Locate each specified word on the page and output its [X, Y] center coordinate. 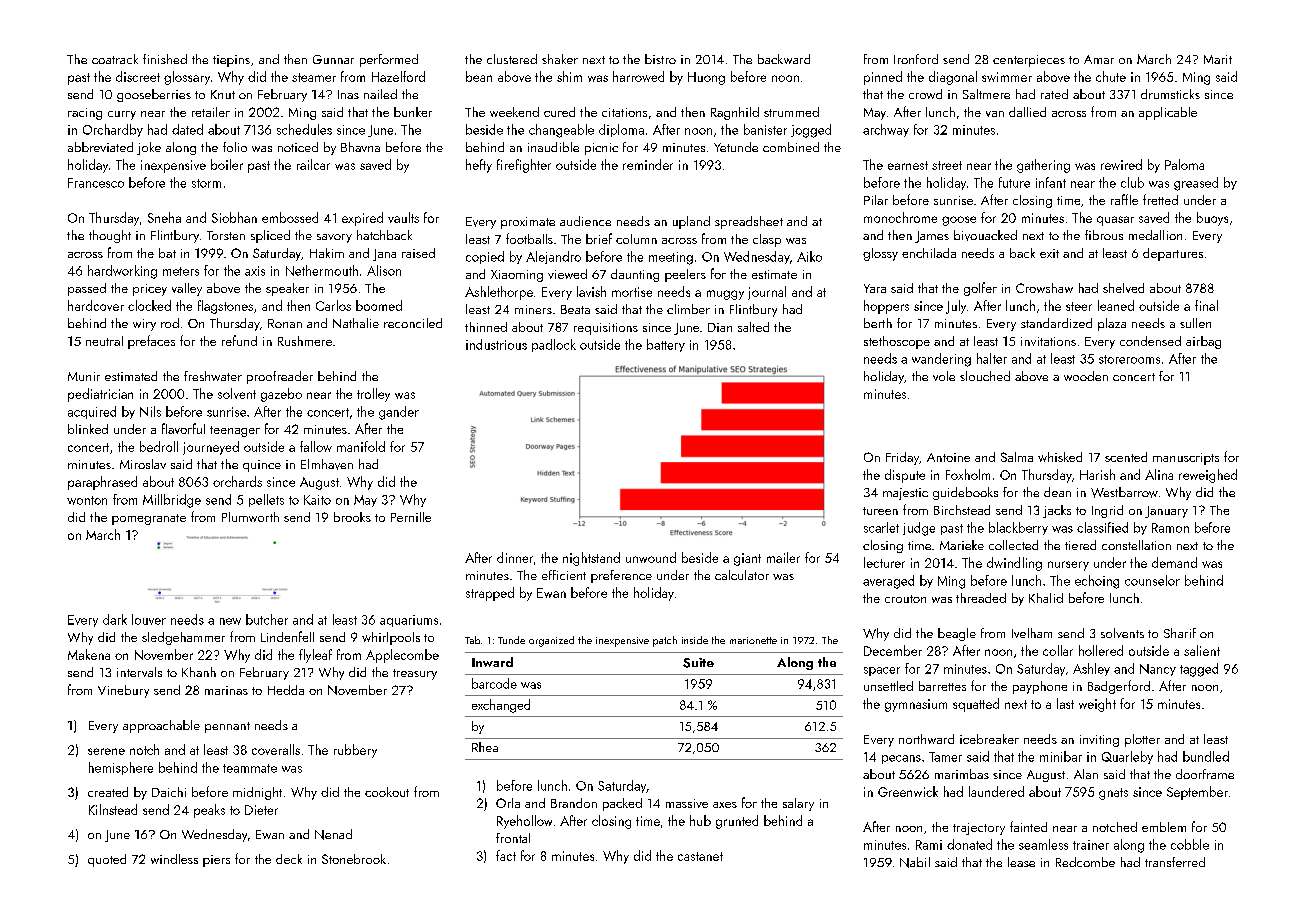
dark [115, 619]
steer [1079, 306]
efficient [564, 575]
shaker [560, 59]
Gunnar [333, 59]
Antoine [948, 457]
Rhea [485, 747]
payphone [1040, 687]
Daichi [169, 792]
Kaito [317, 500]
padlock [554, 345]
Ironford [916, 59]
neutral [104, 341]
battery [666, 345]
